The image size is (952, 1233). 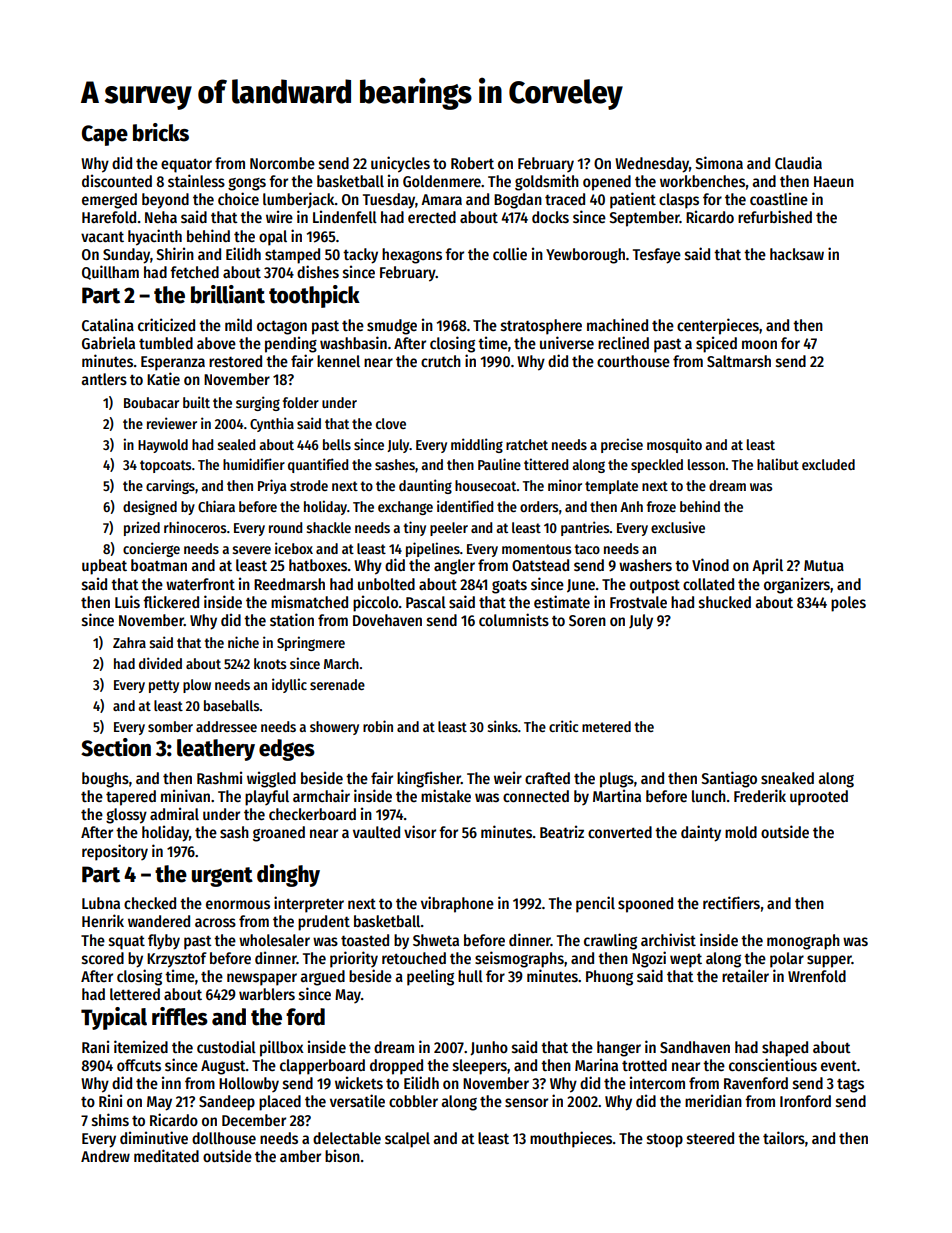 What do you see at coordinates (798, 162) in the screenshot?
I see `Claudia` at bounding box center [798, 162].
